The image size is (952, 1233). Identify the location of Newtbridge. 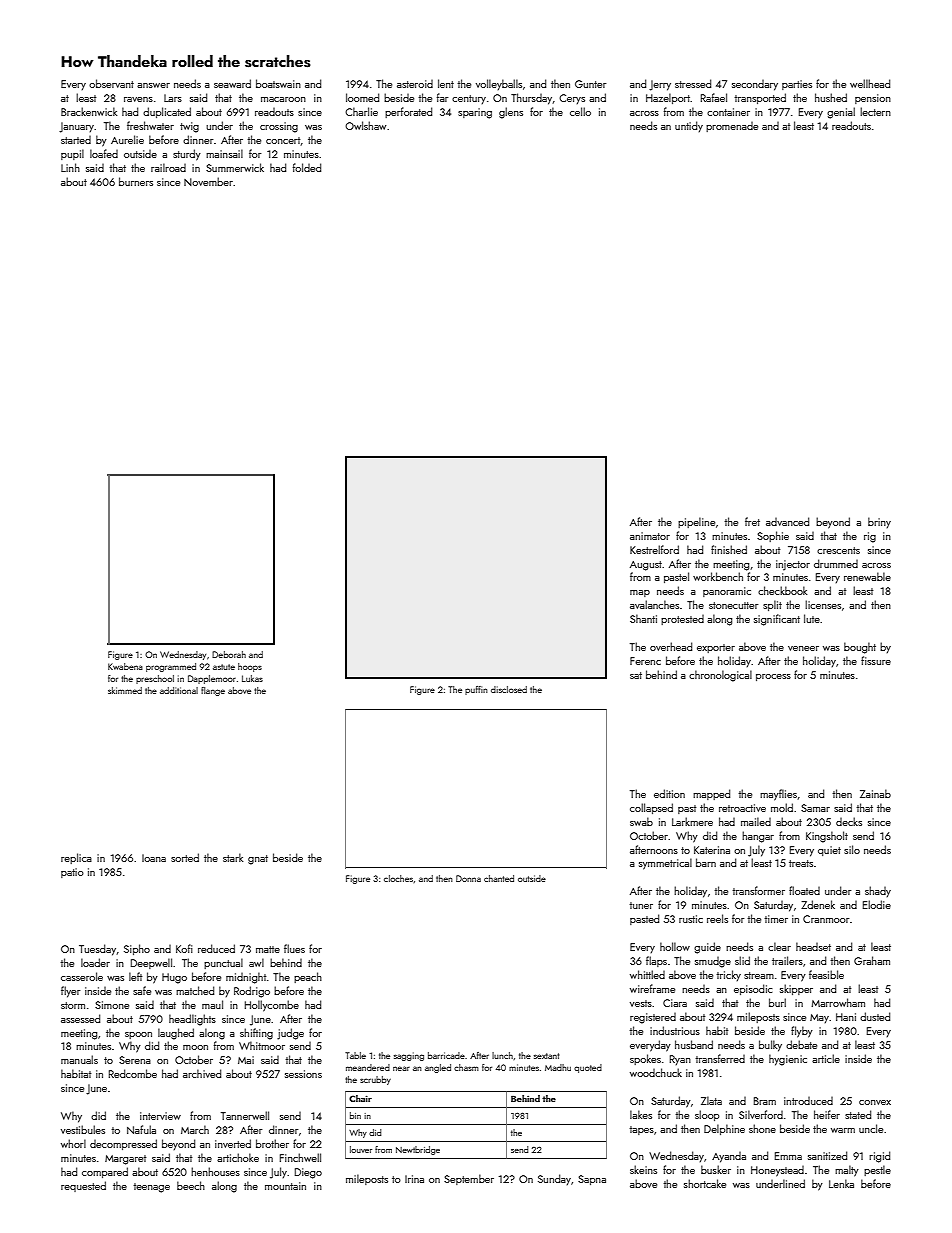
(418, 1150).
